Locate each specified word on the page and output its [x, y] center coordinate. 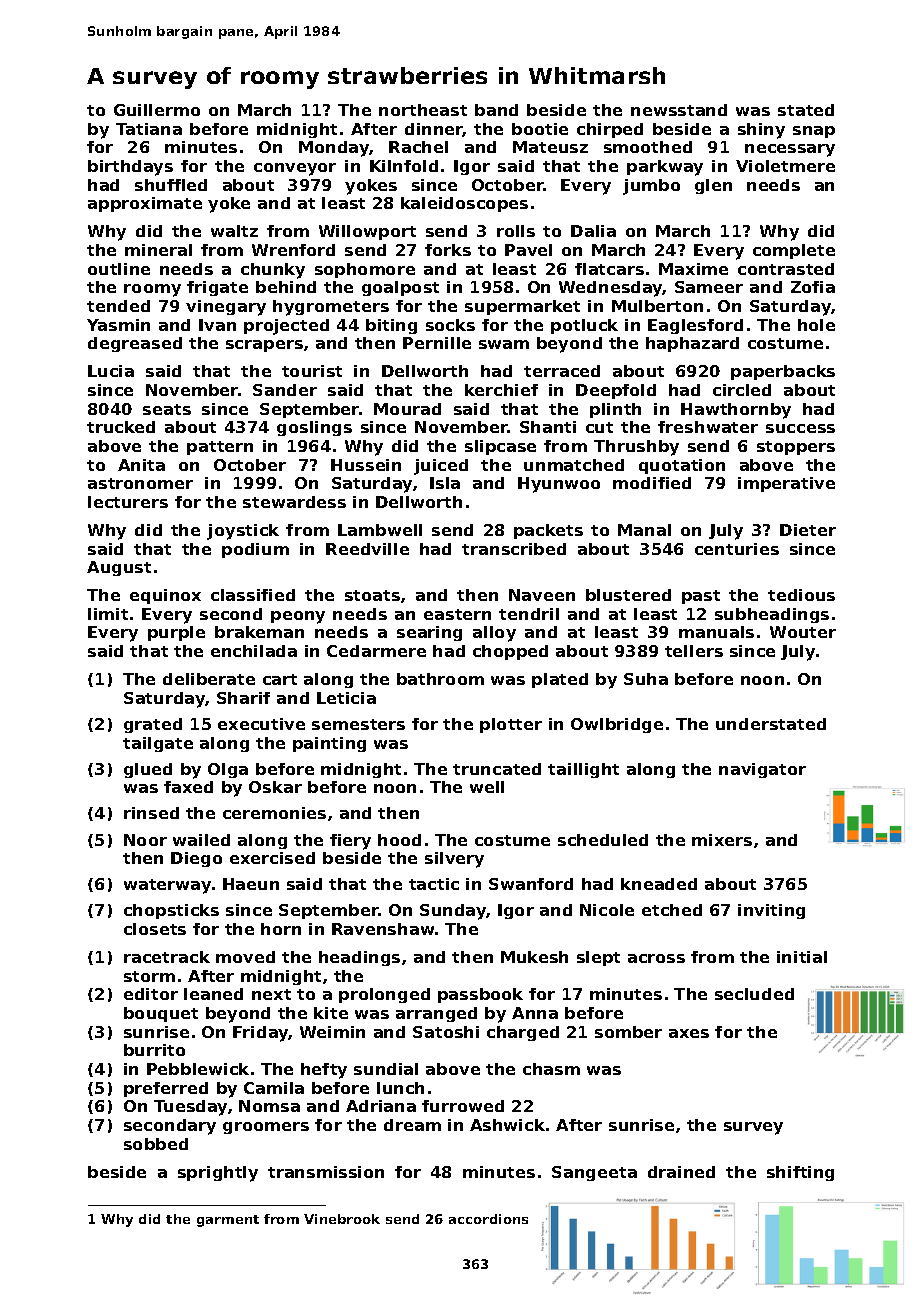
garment [228, 1221]
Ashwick [507, 1125]
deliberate [209, 679]
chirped [610, 130]
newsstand [679, 110]
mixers [722, 840]
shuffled [171, 185]
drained [681, 1172]
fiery [350, 842]
